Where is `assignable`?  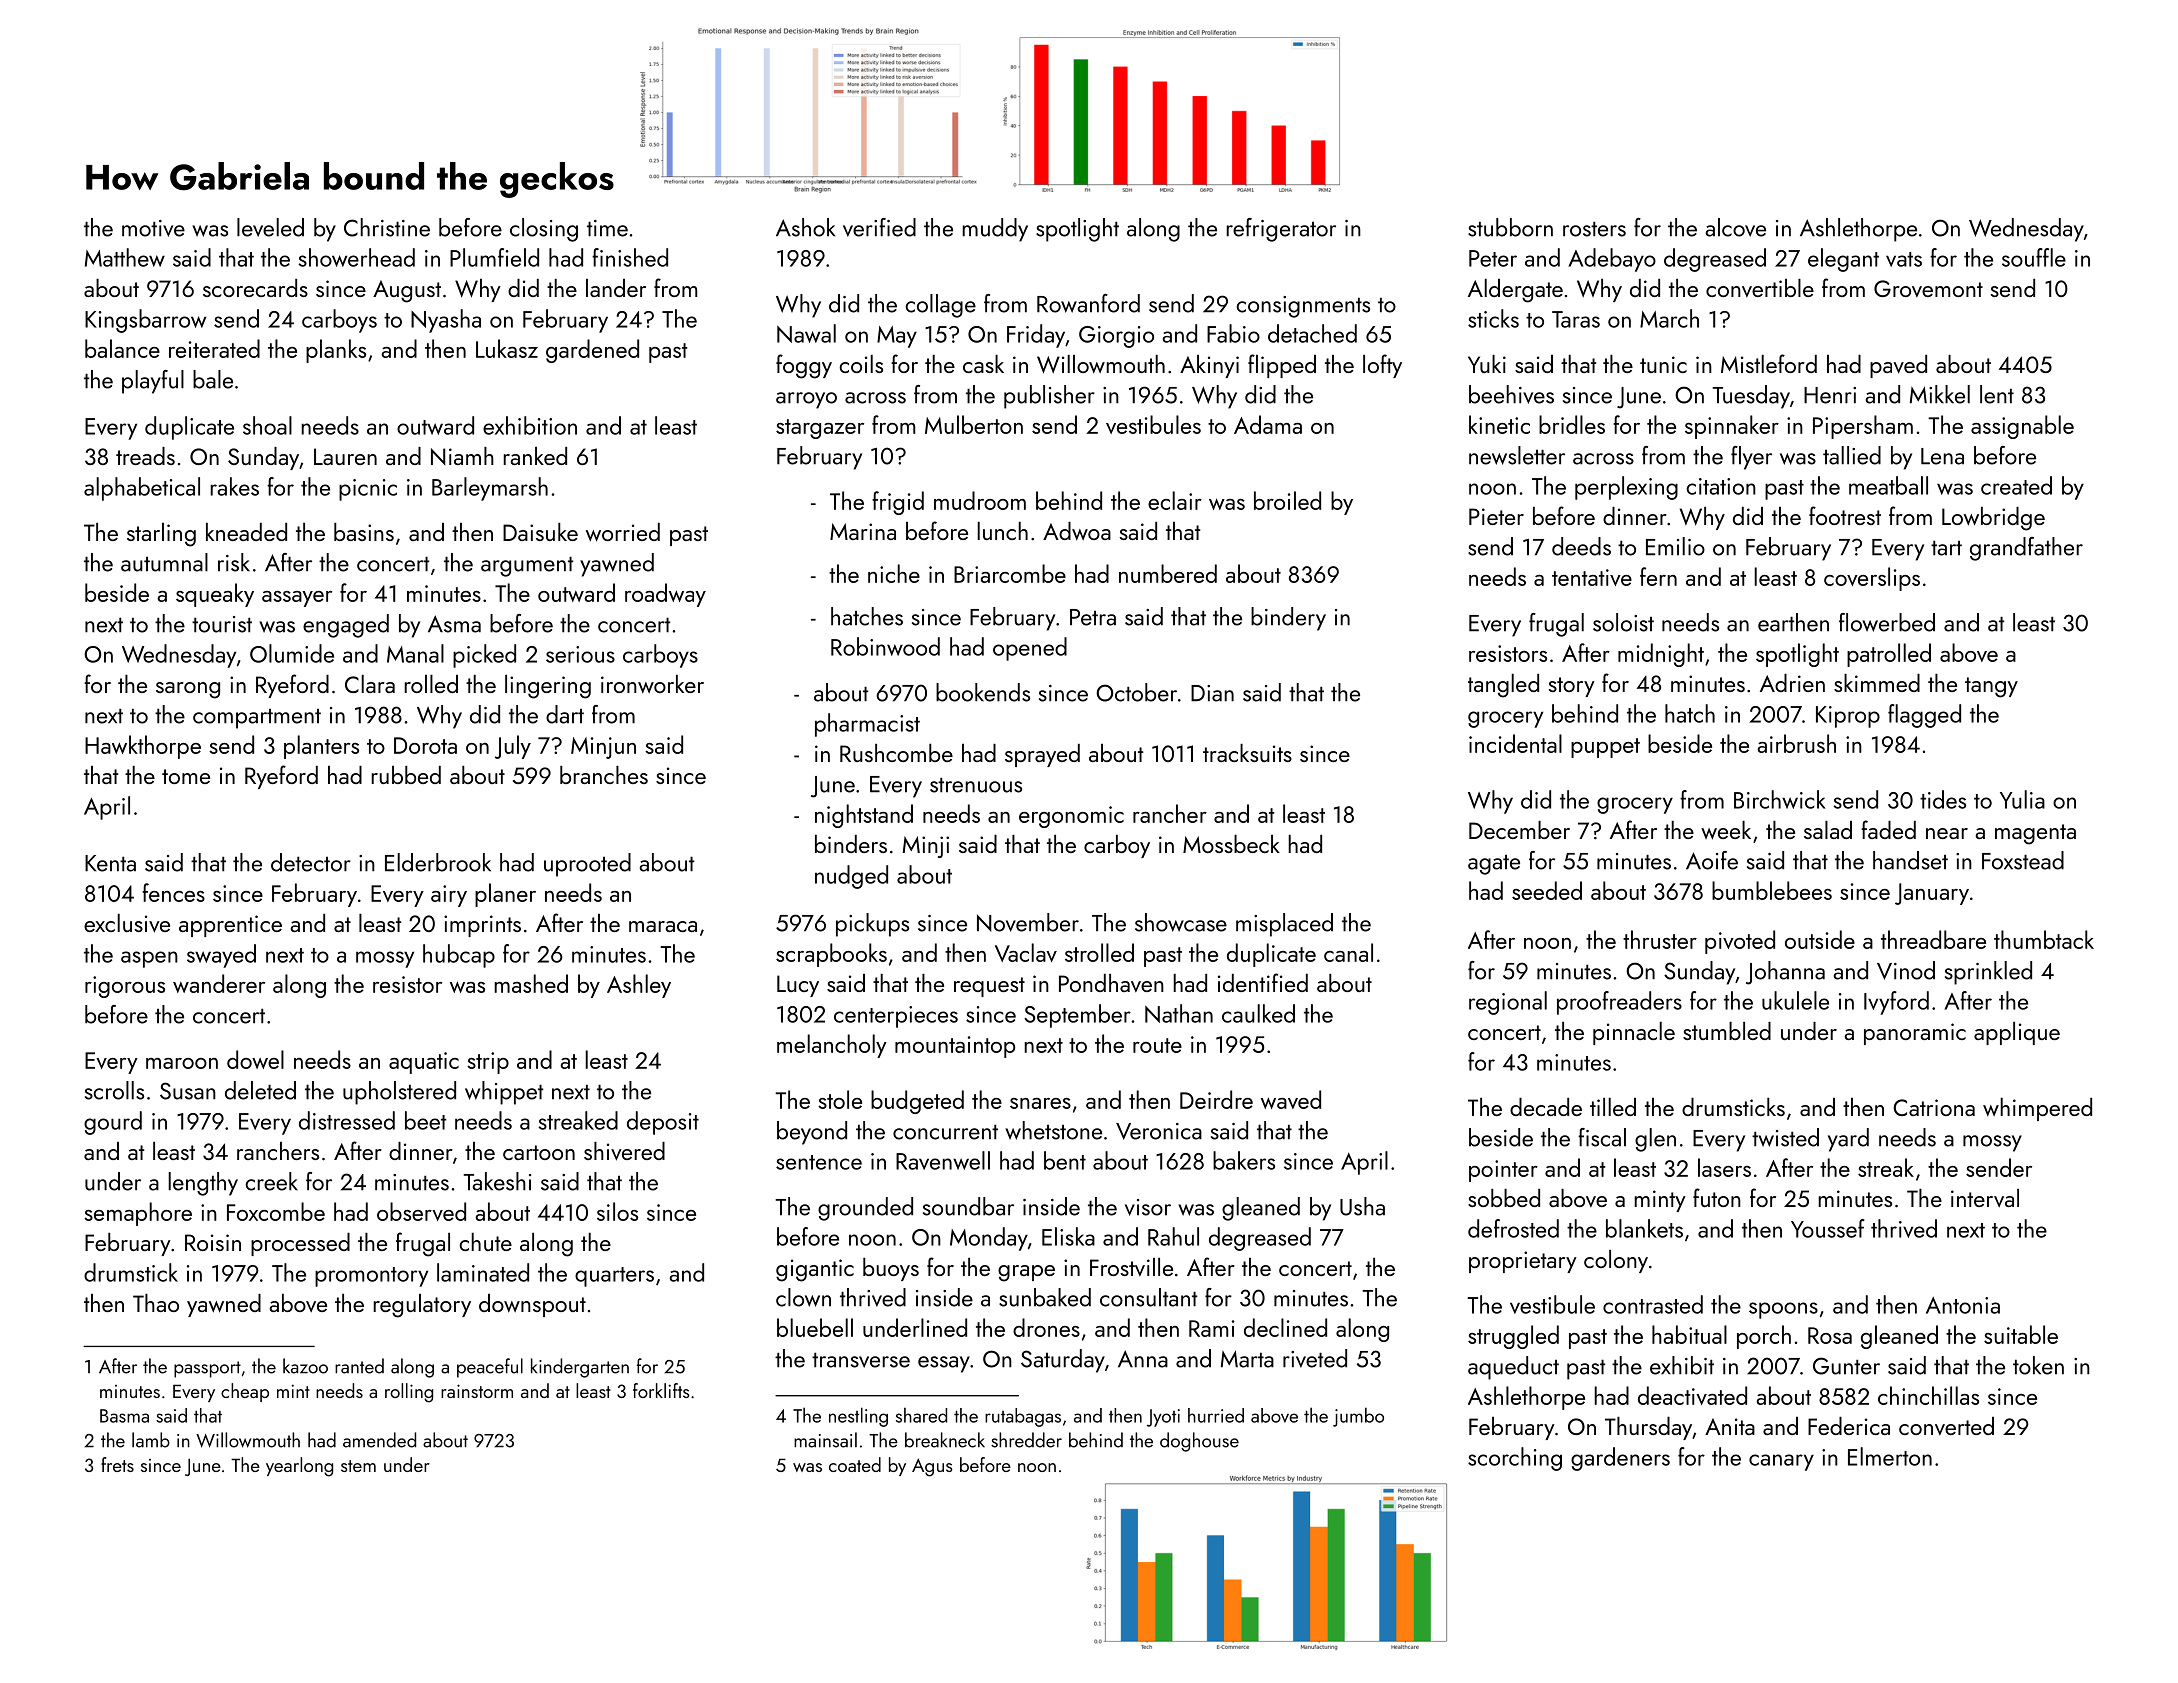
assignable is located at coordinates (2022, 427).
